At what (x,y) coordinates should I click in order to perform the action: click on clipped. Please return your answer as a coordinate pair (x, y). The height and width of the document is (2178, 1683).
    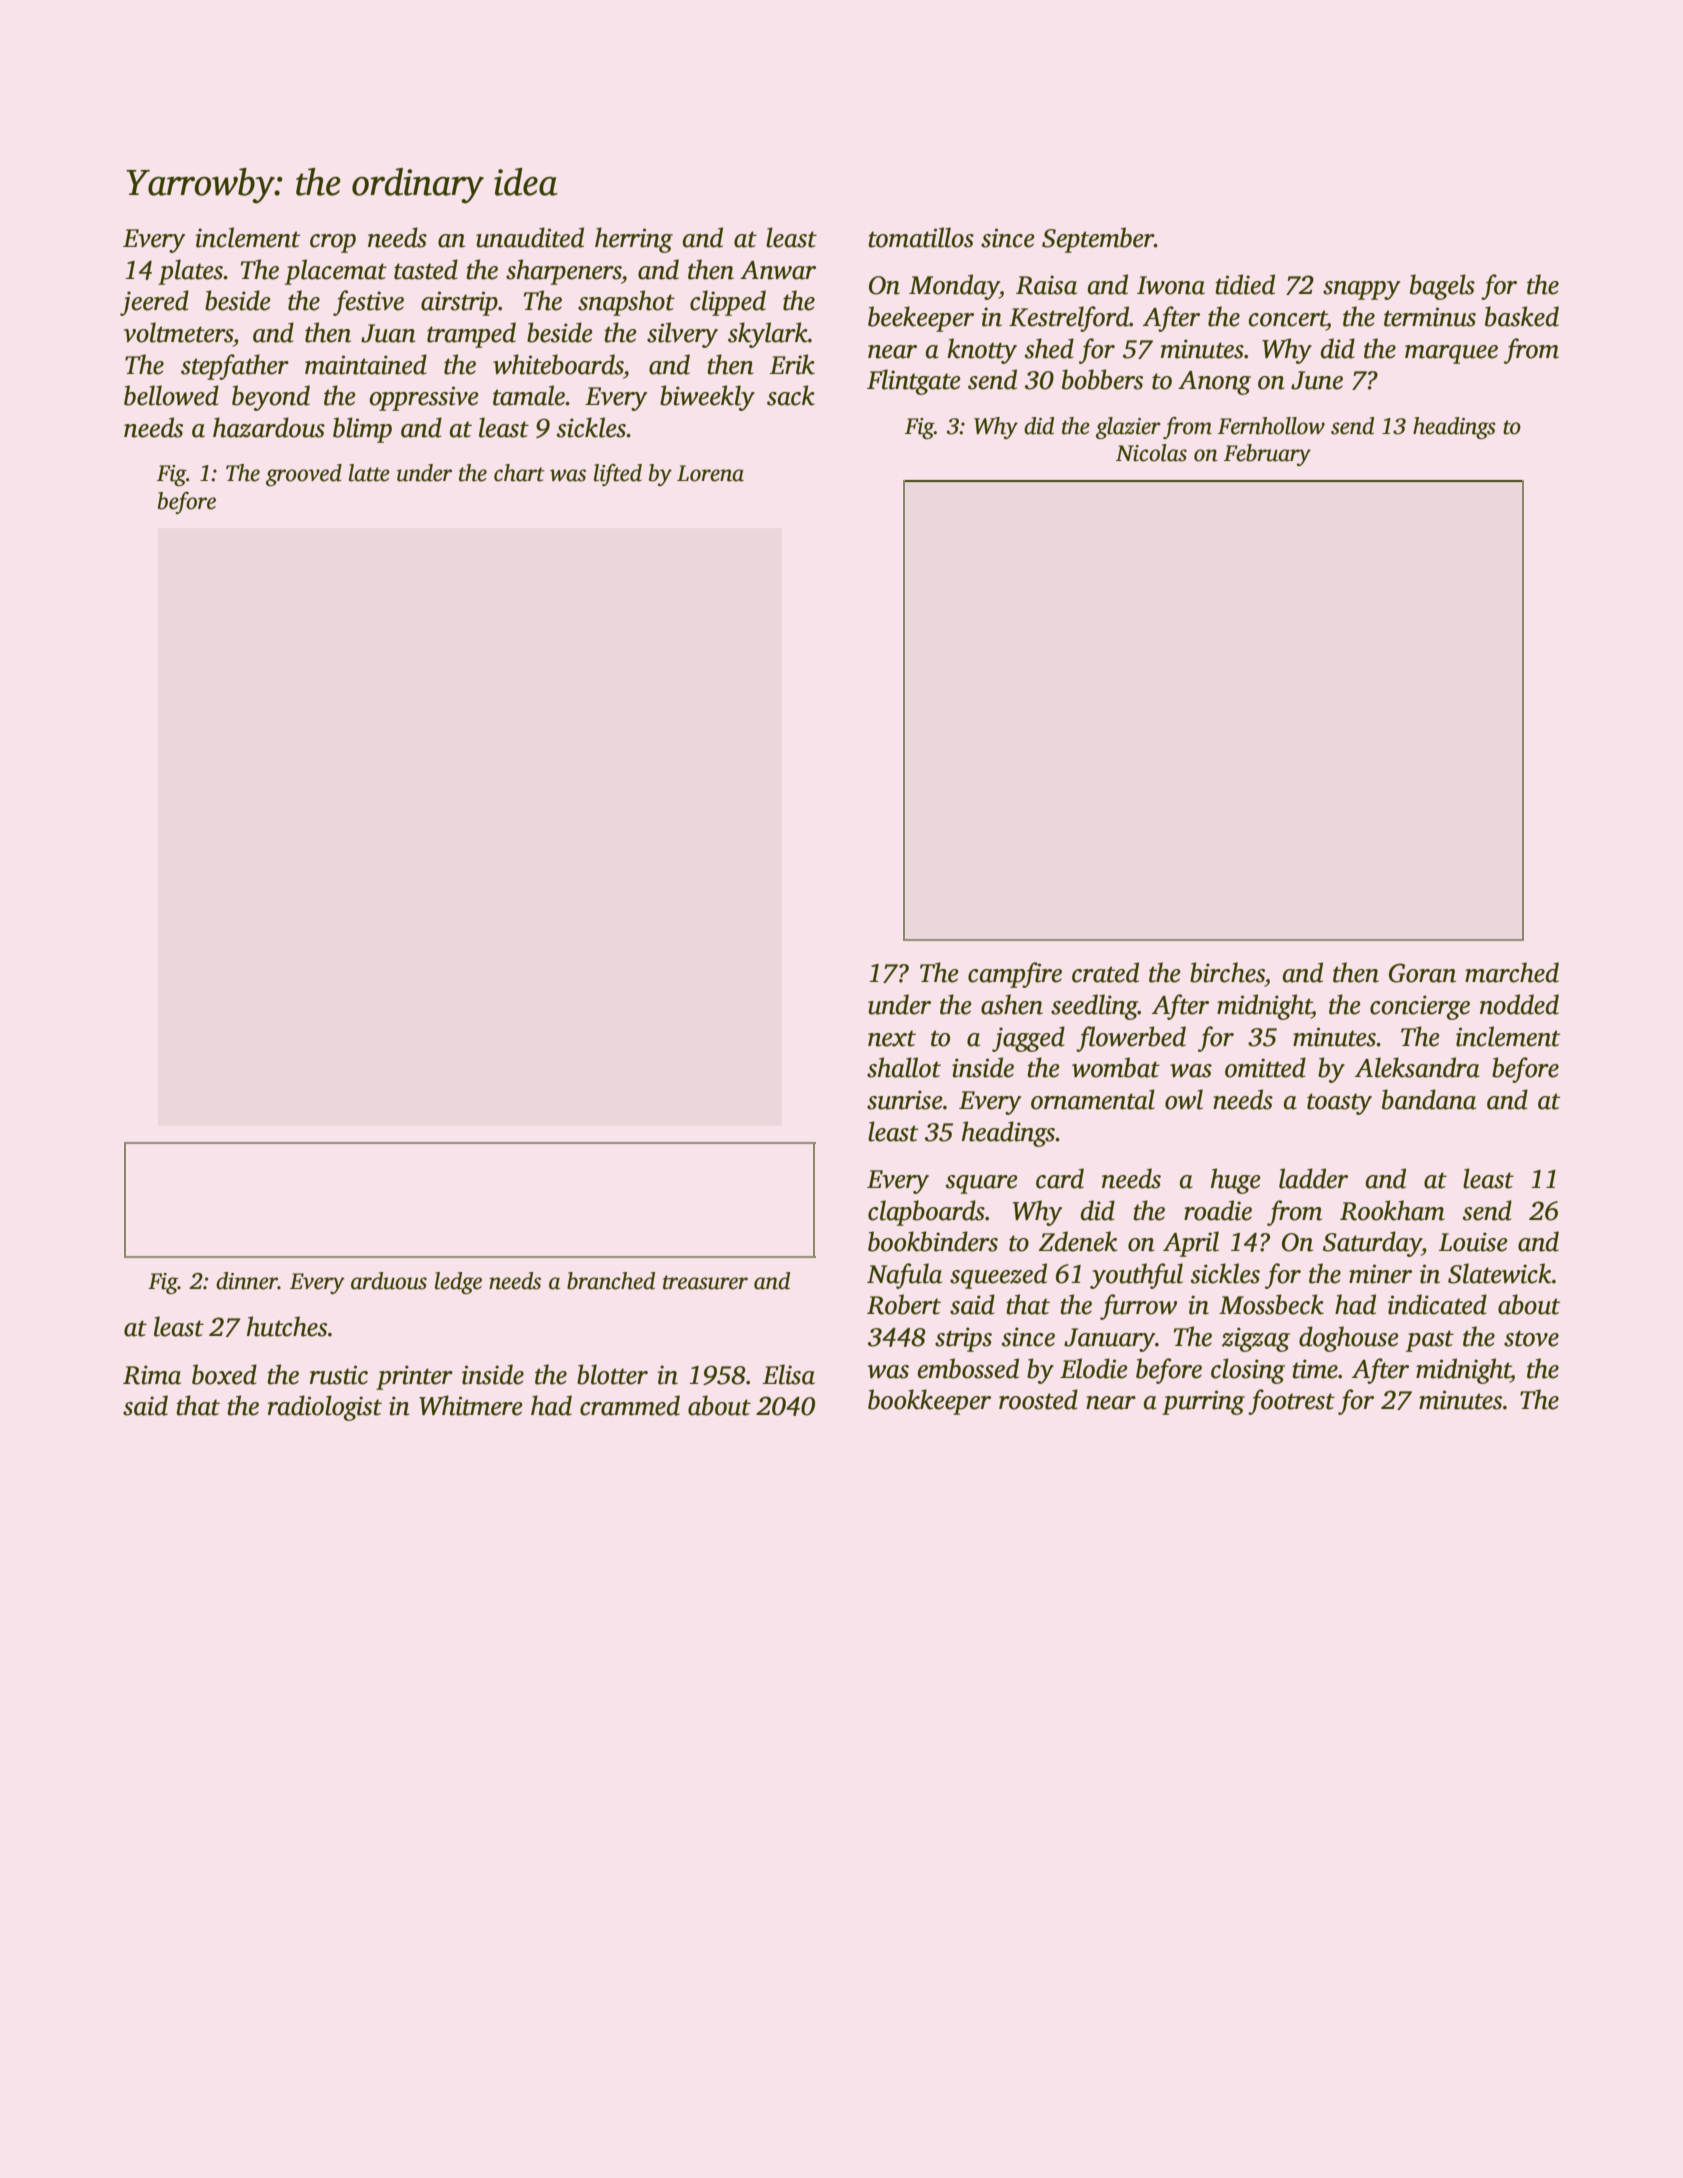
    Looking at the image, I should click on (728, 303).
